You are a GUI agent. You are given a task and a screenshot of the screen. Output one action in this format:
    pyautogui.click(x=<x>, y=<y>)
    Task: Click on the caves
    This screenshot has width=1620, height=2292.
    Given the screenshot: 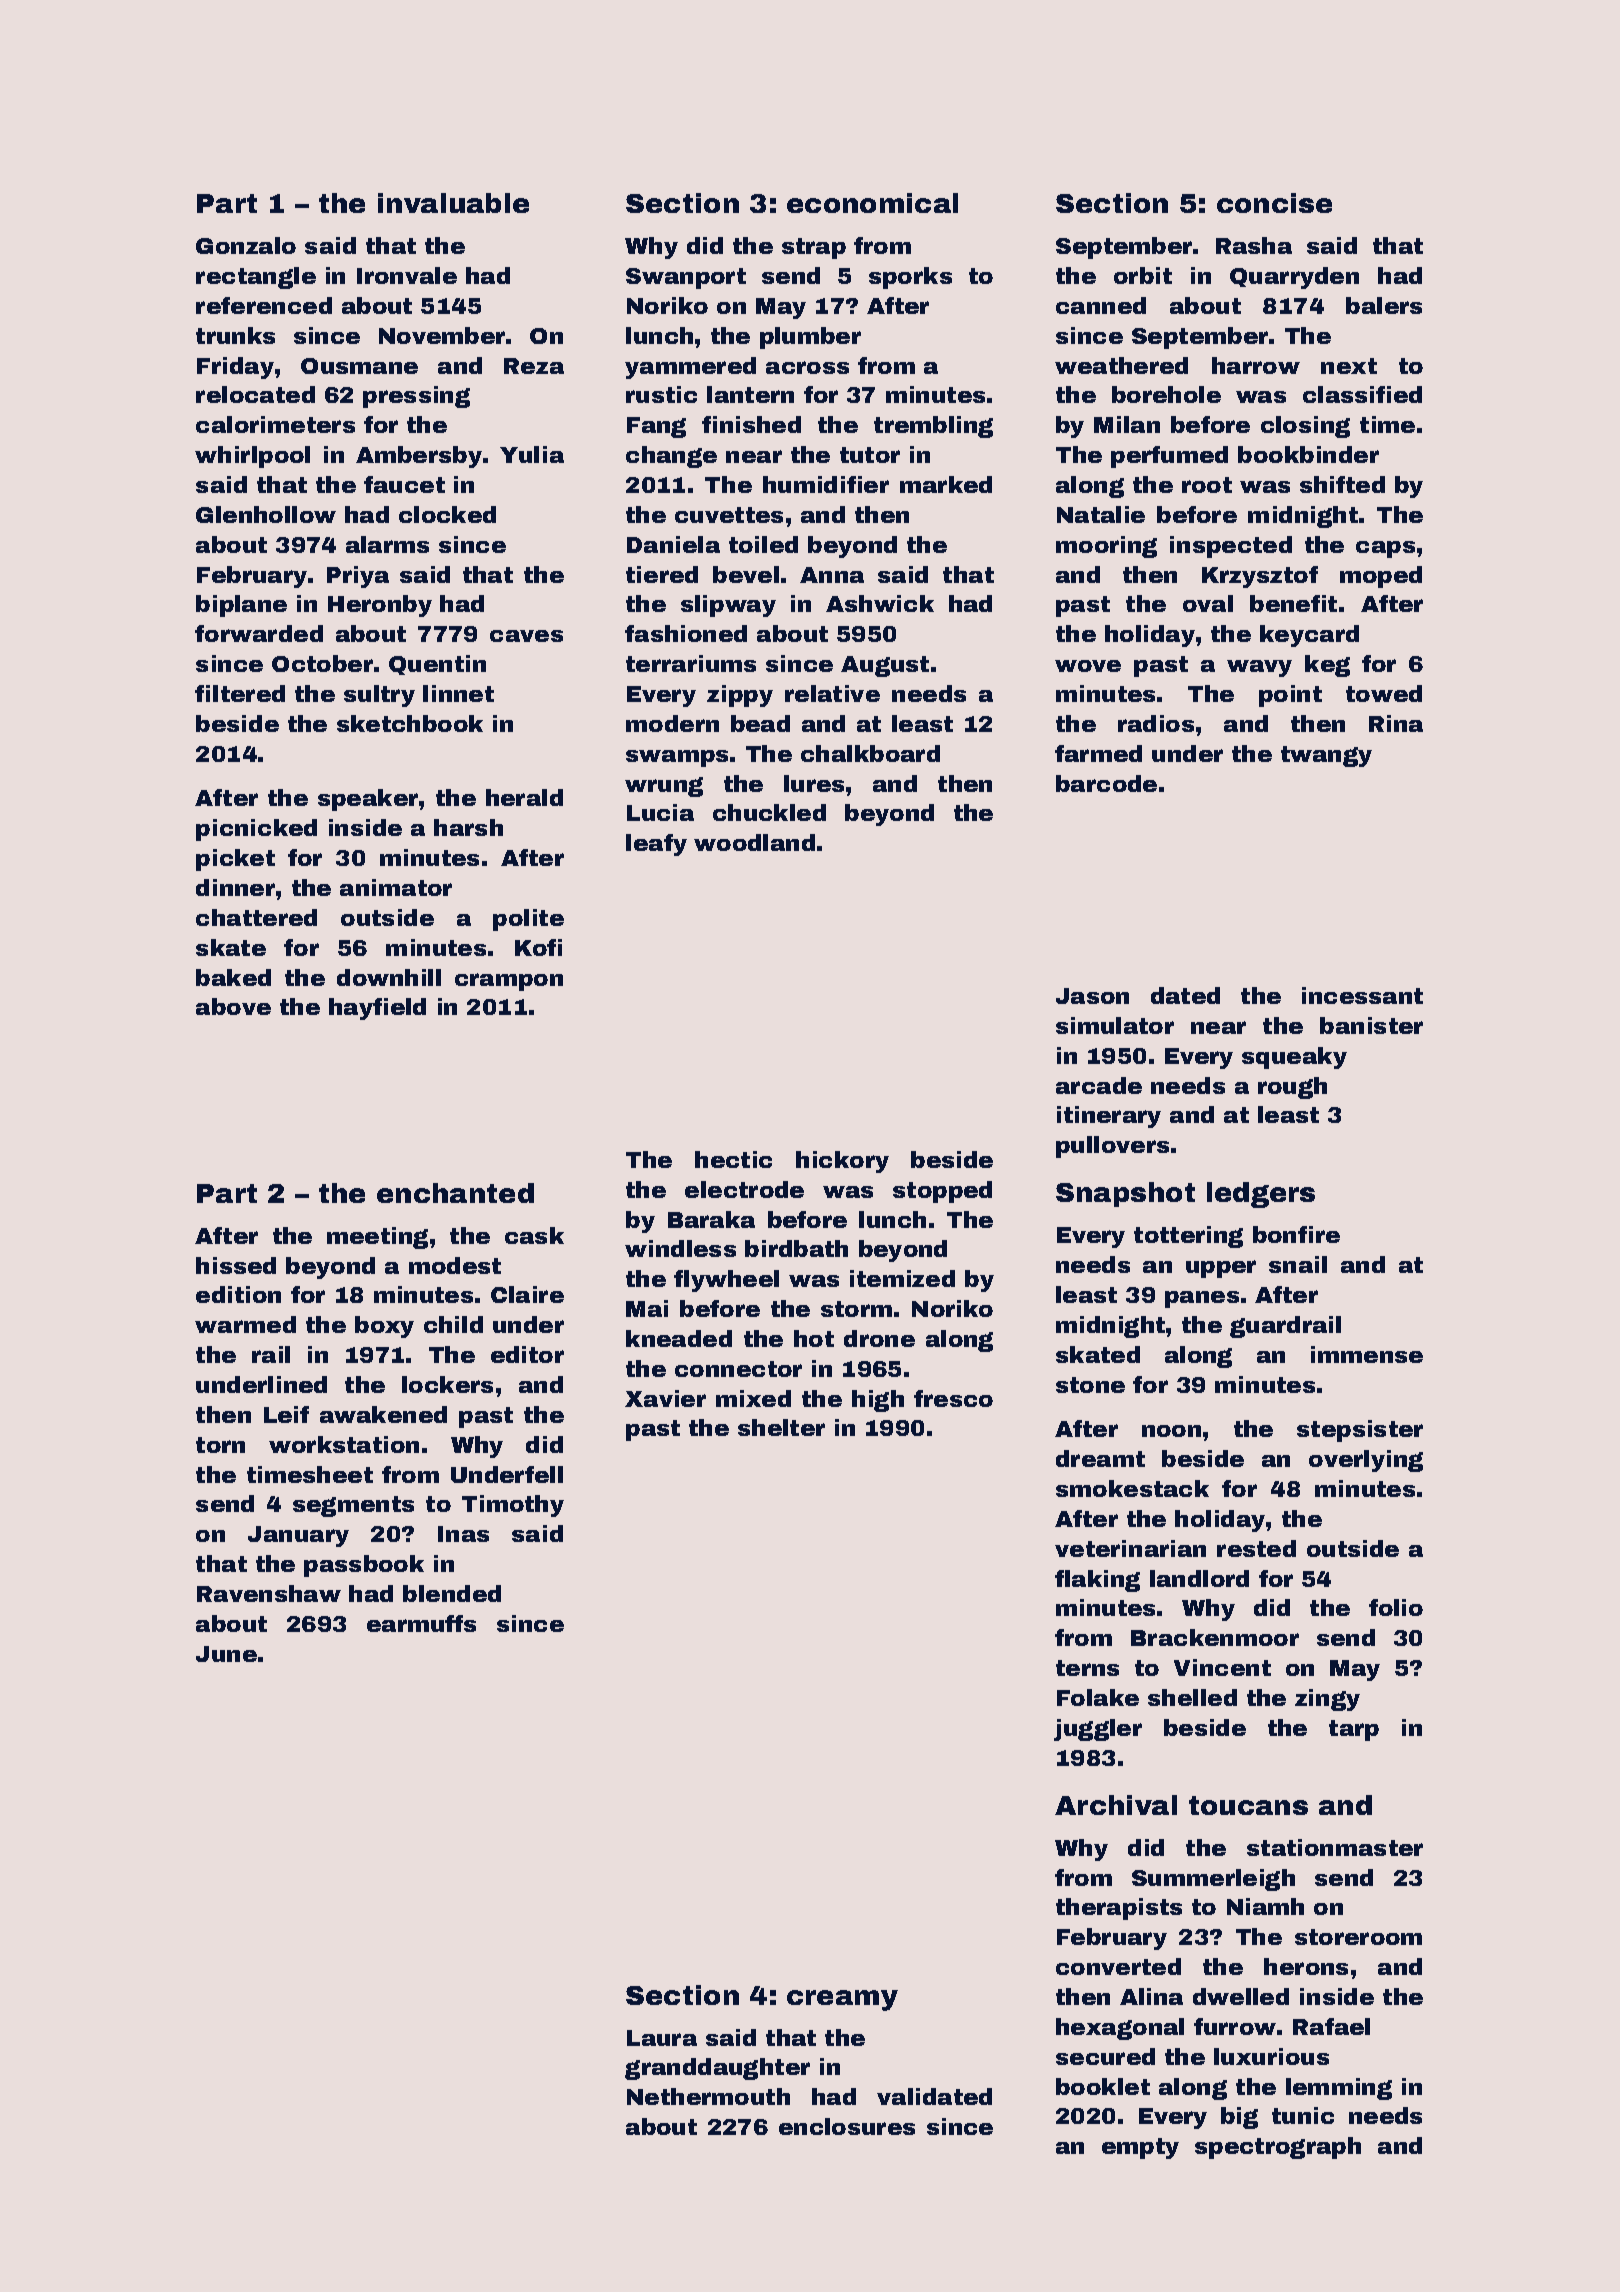 What is the action you would take?
    pyautogui.click(x=526, y=636)
